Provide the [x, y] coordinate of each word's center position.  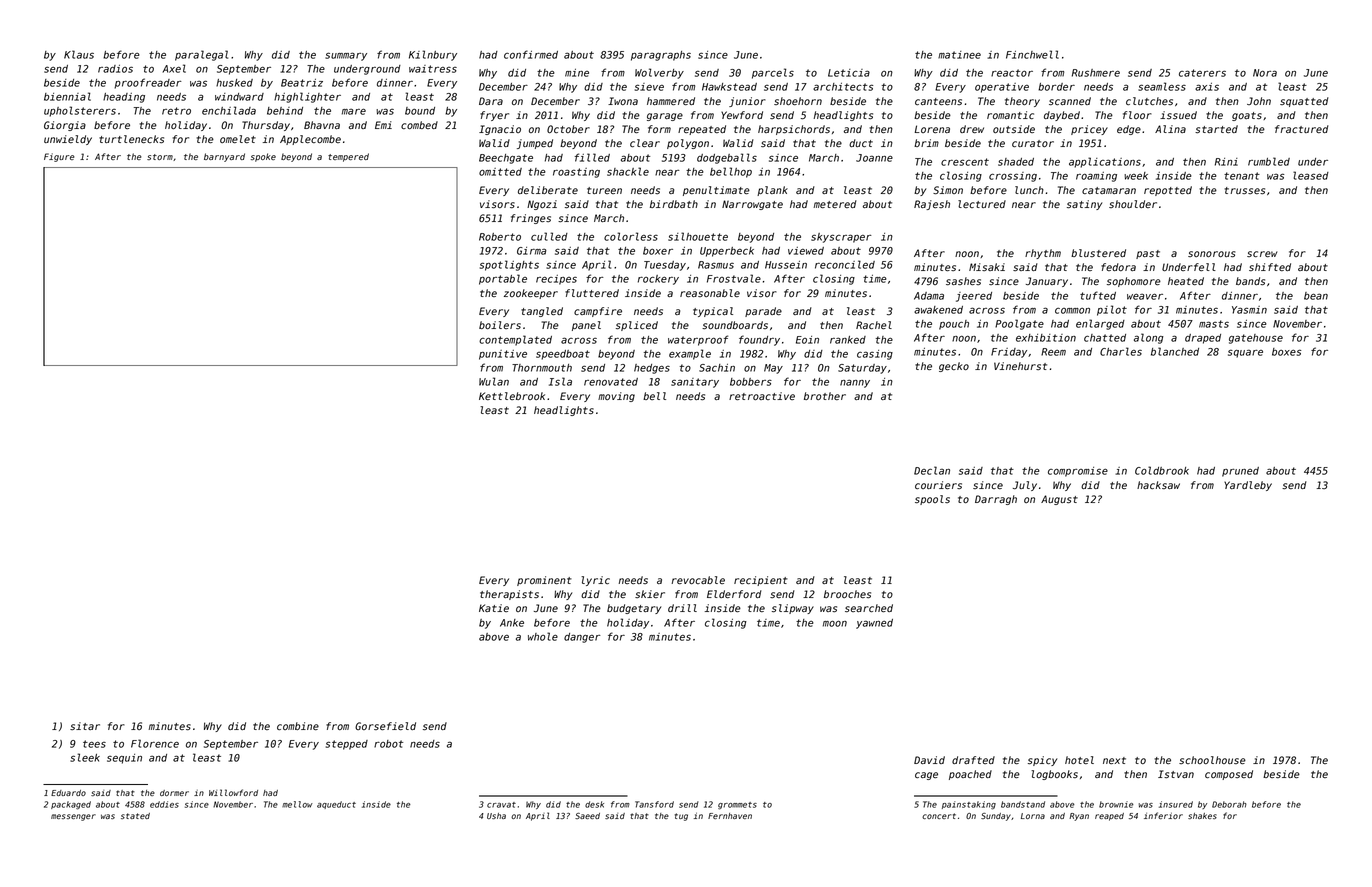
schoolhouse [1212, 760]
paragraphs [661, 56]
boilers [500, 325]
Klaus [79, 54]
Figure [59, 157]
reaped [1109, 817]
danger [582, 638]
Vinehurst [1020, 366]
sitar [85, 726]
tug [681, 817]
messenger [73, 817]
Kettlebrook [512, 396]
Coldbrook [1162, 470]
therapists [509, 595]
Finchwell [1032, 54]
